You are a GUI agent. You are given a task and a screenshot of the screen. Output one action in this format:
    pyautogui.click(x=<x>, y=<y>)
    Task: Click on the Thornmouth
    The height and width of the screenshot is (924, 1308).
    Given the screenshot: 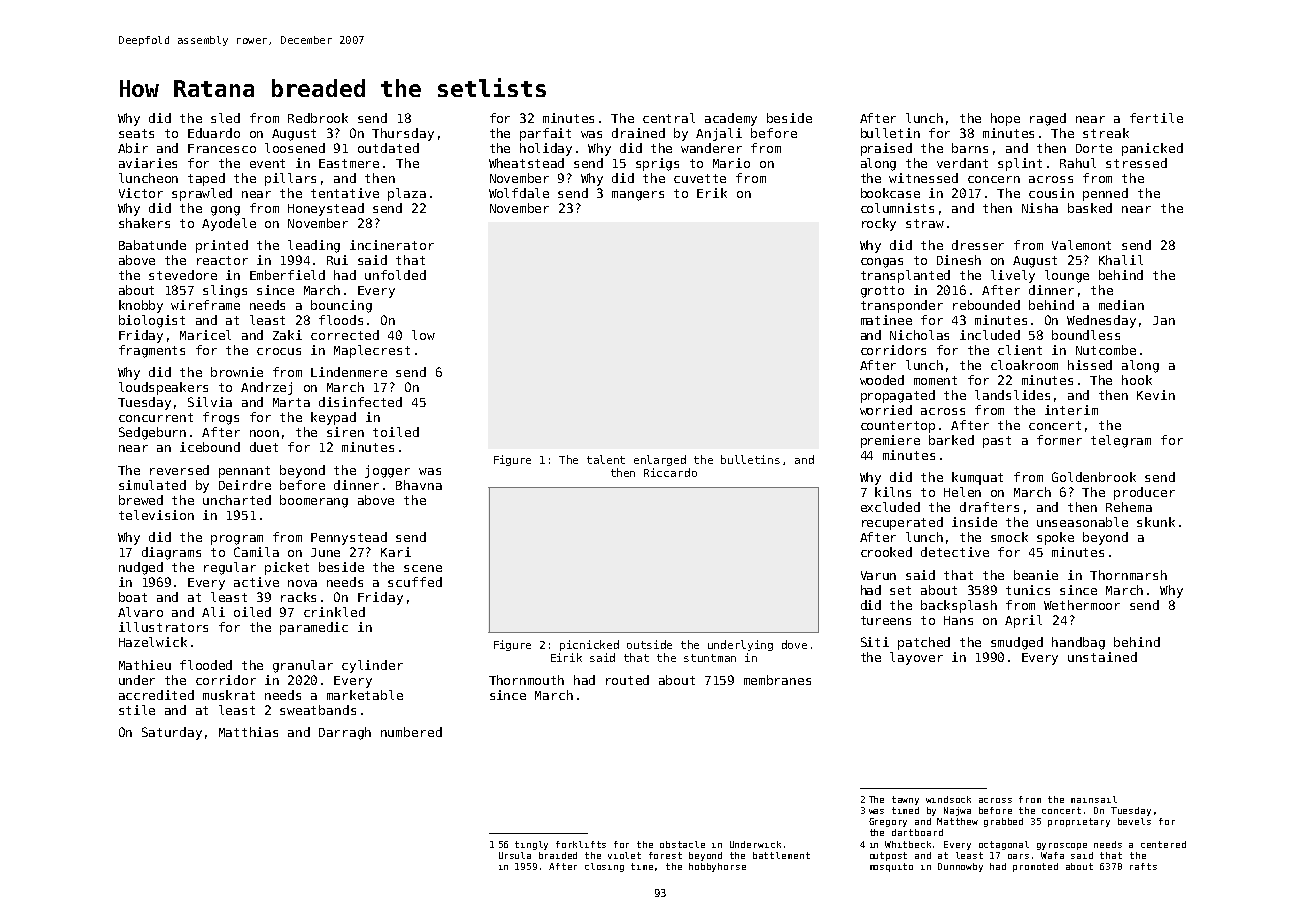 What is the action you would take?
    pyautogui.click(x=526, y=680)
